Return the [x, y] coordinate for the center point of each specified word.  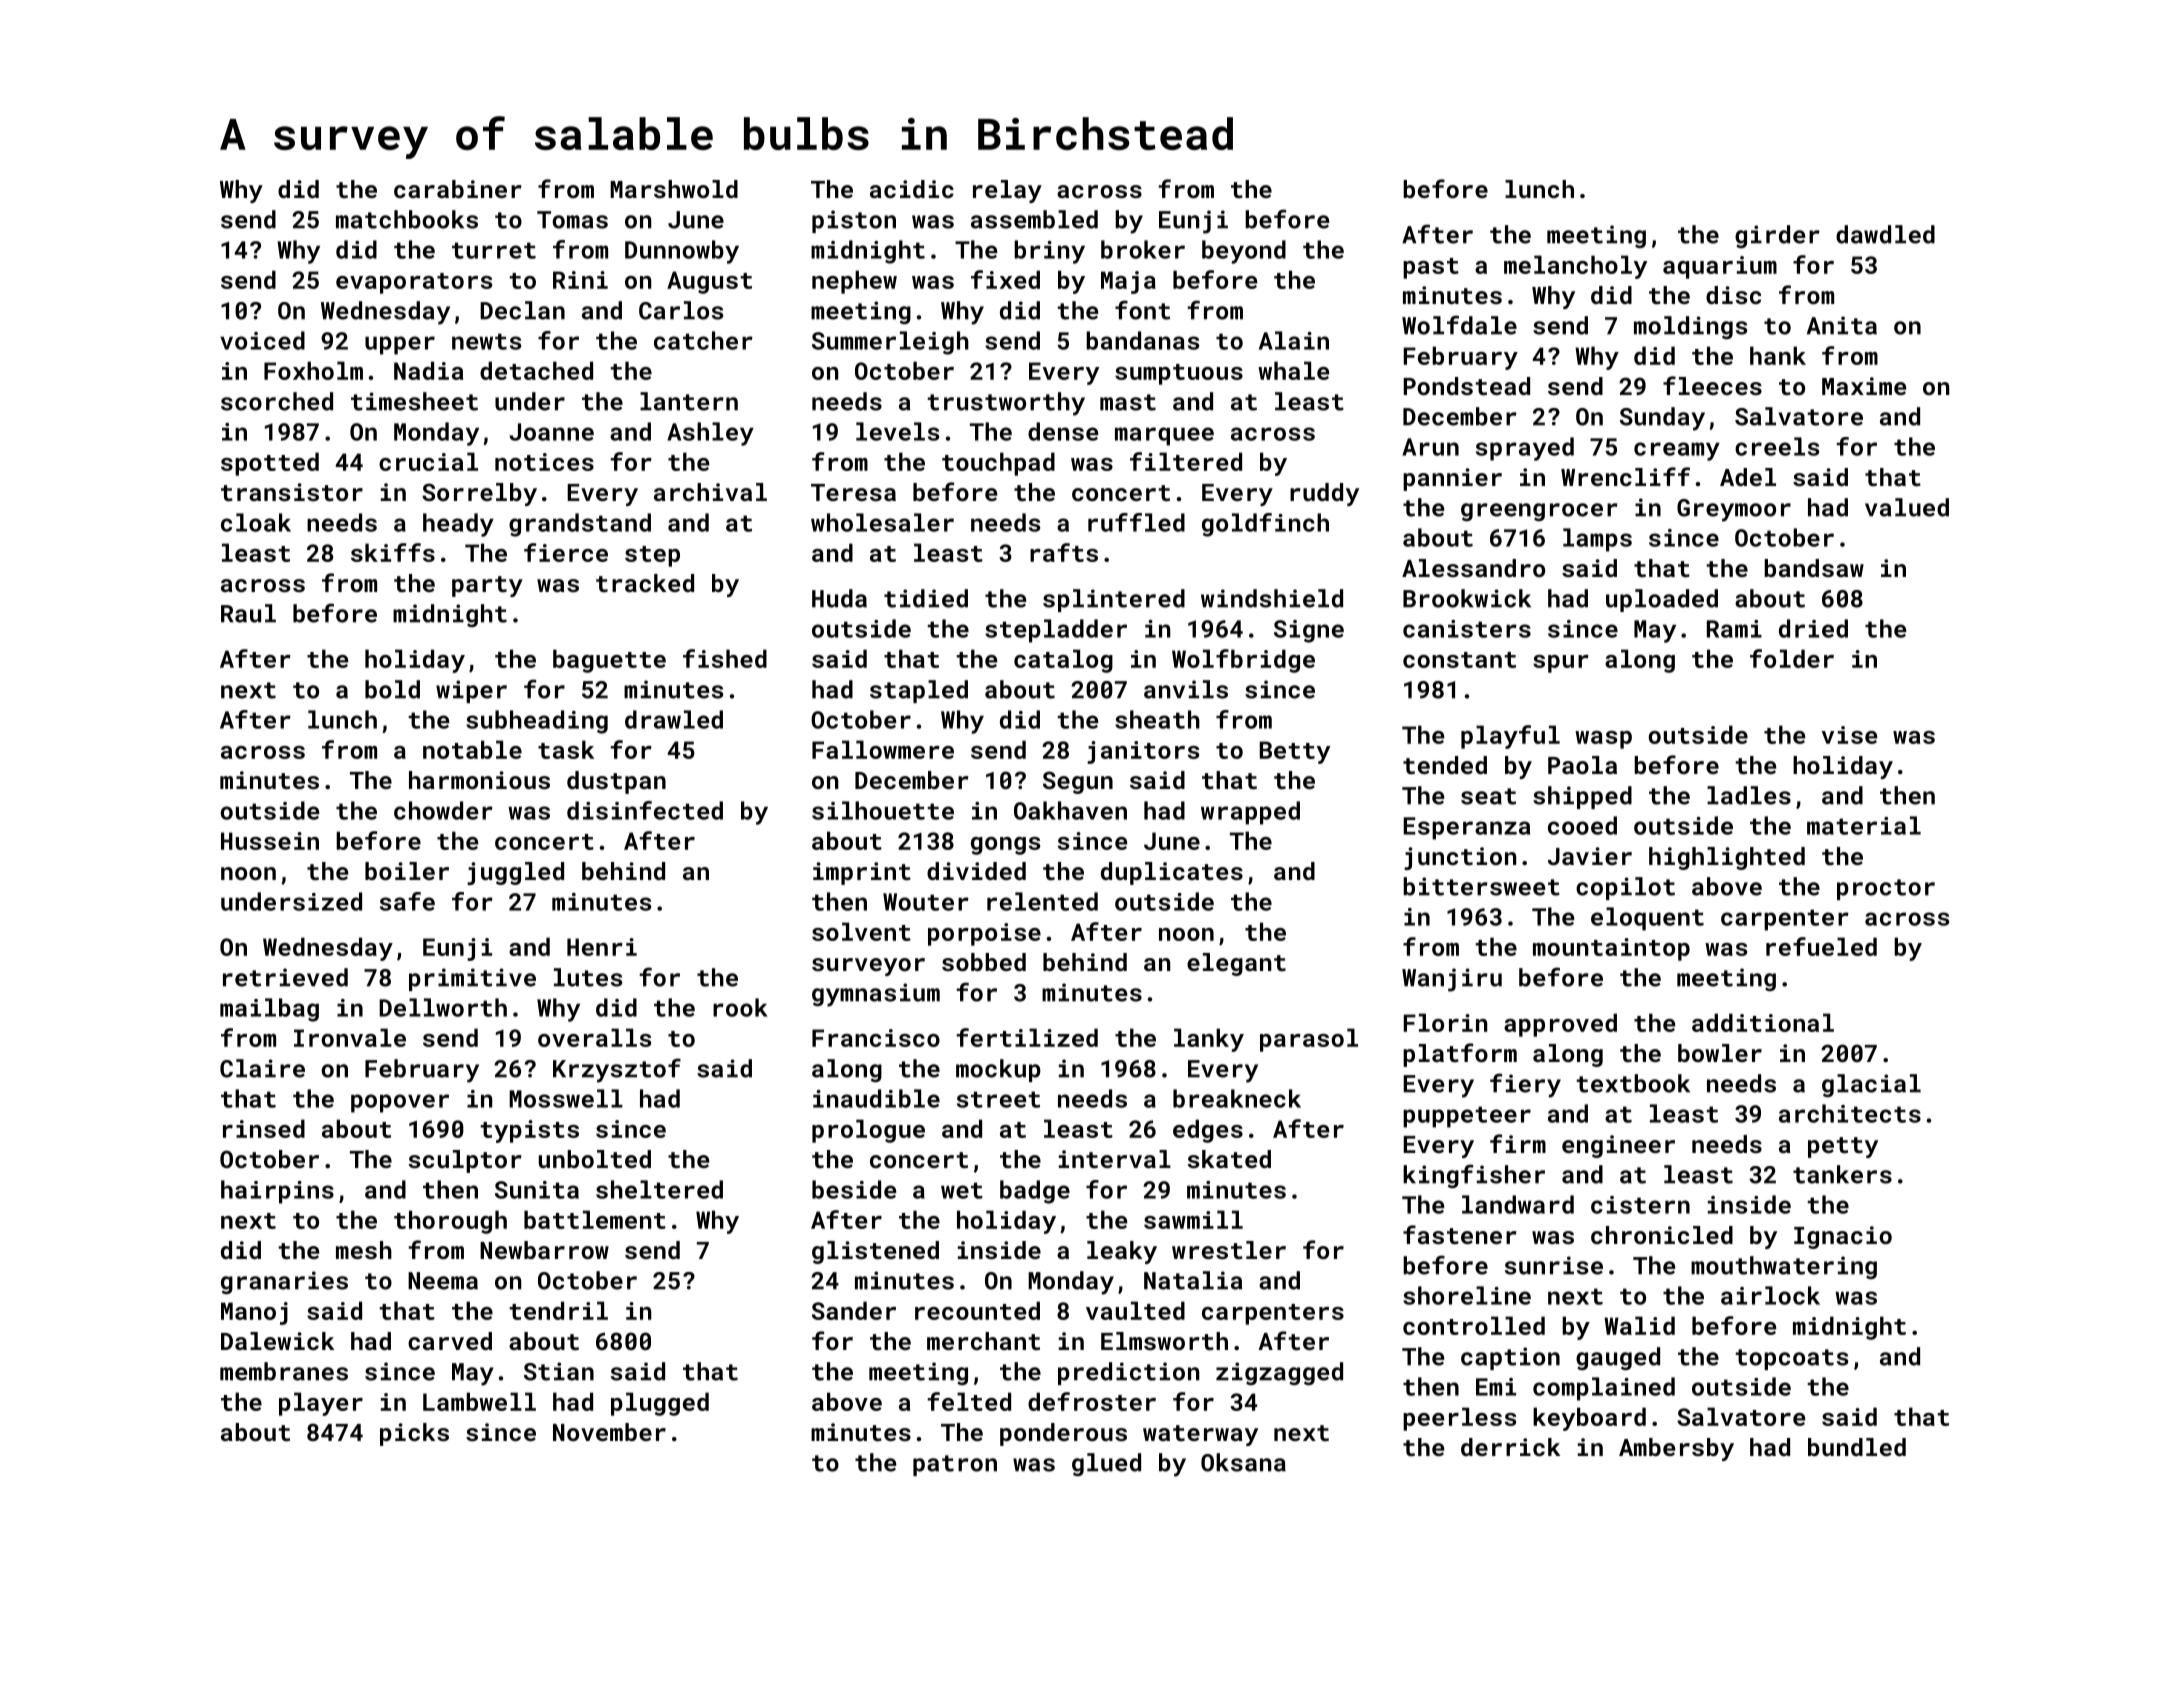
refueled [1821, 946]
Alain [1294, 340]
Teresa [853, 492]
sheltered [659, 1189]
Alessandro [1473, 568]
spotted [270, 464]
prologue [868, 1131]
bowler [1720, 1053]
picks [414, 1434]
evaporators [414, 283]
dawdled [1885, 234]
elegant [1236, 964]
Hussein [270, 841]
